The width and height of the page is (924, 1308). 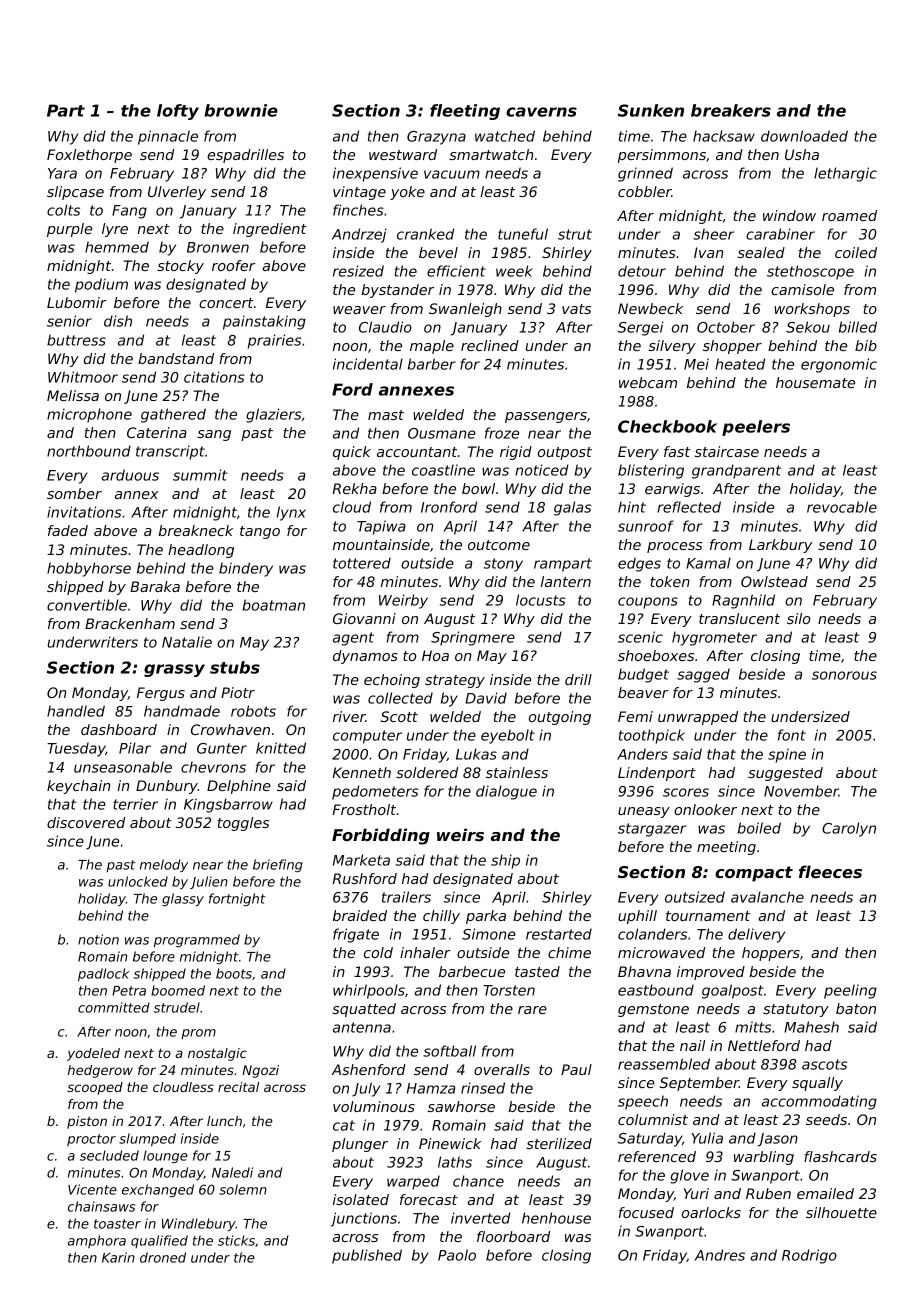 What do you see at coordinates (740, 364) in the page?
I see `heated` at bounding box center [740, 364].
